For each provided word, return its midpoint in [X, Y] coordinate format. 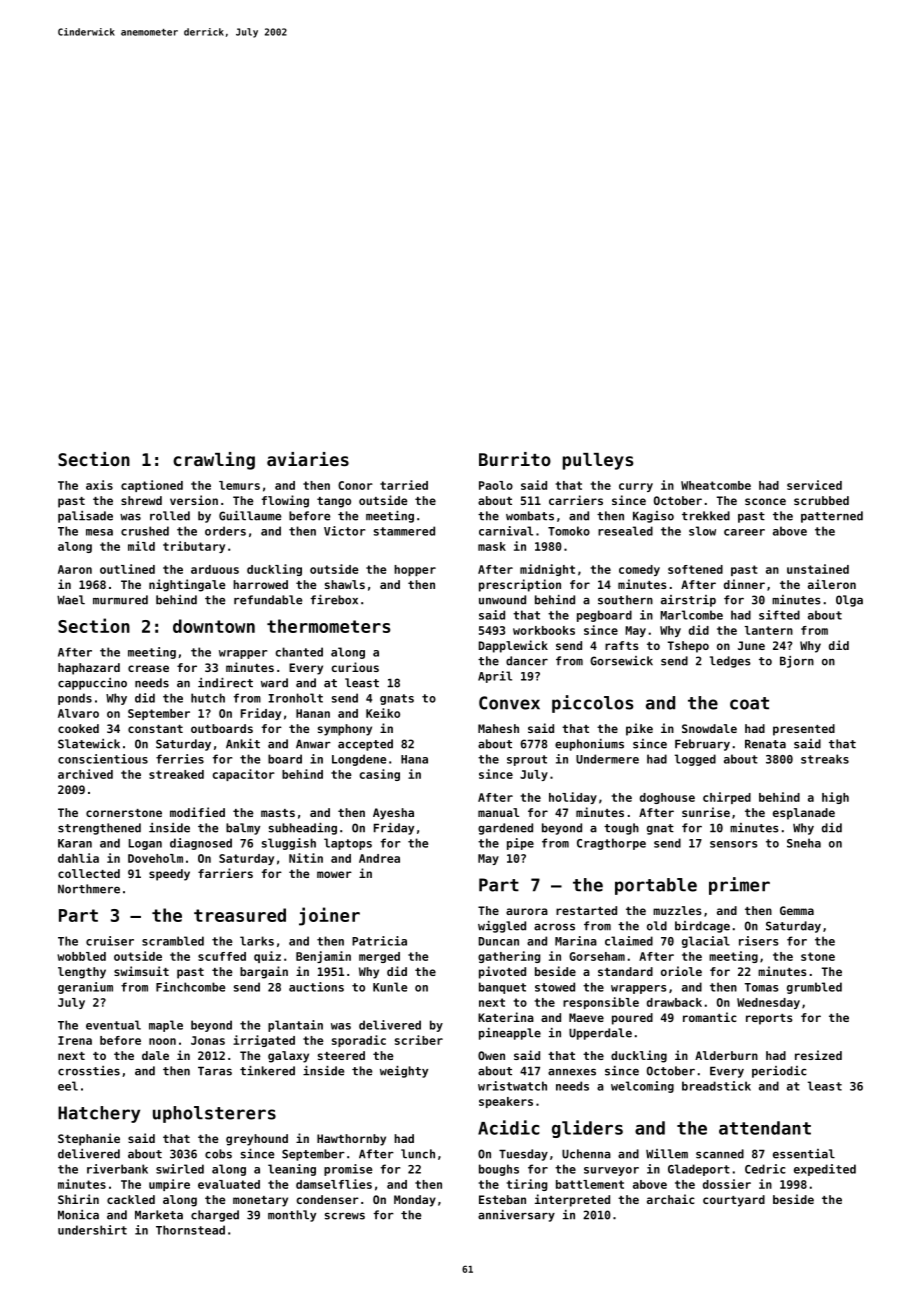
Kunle [390, 987]
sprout [527, 760]
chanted [299, 652]
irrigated [264, 1041]
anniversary [516, 1216]
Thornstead [190, 1230]
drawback [674, 1002]
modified [197, 812]
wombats [530, 516]
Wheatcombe [716, 485]
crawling [214, 461]
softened [695, 569]
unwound [502, 600]
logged [695, 760]
